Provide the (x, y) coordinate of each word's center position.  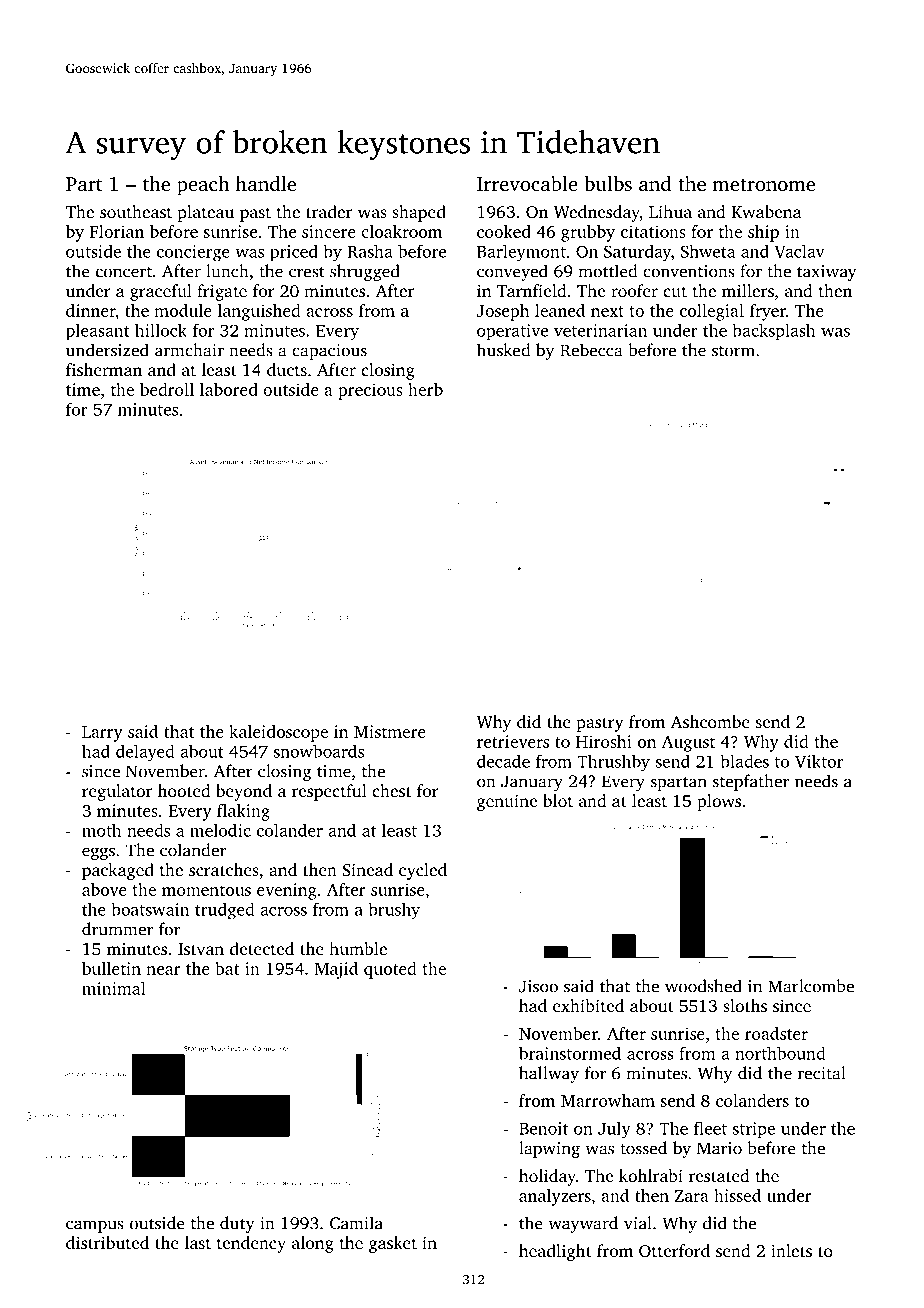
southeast (136, 211)
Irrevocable (527, 183)
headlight (555, 1252)
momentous (206, 890)
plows (719, 802)
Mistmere (389, 731)
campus (95, 1226)
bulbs (608, 183)
